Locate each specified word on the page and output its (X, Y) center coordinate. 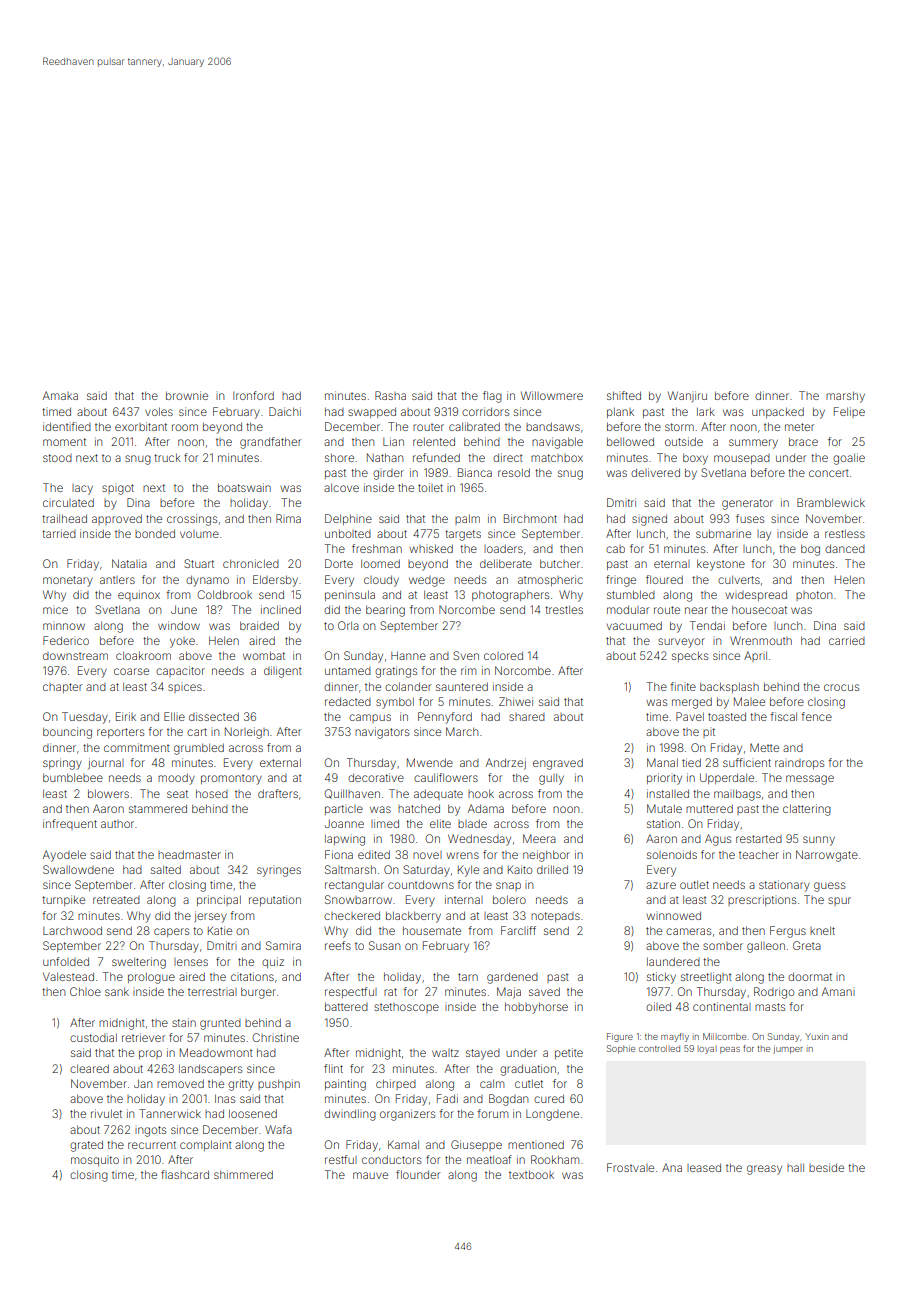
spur (839, 901)
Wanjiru (687, 396)
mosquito (95, 1161)
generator (747, 504)
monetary (68, 581)
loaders (503, 548)
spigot (118, 489)
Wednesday (479, 840)
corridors (486, 411)
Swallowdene (78, 869)
